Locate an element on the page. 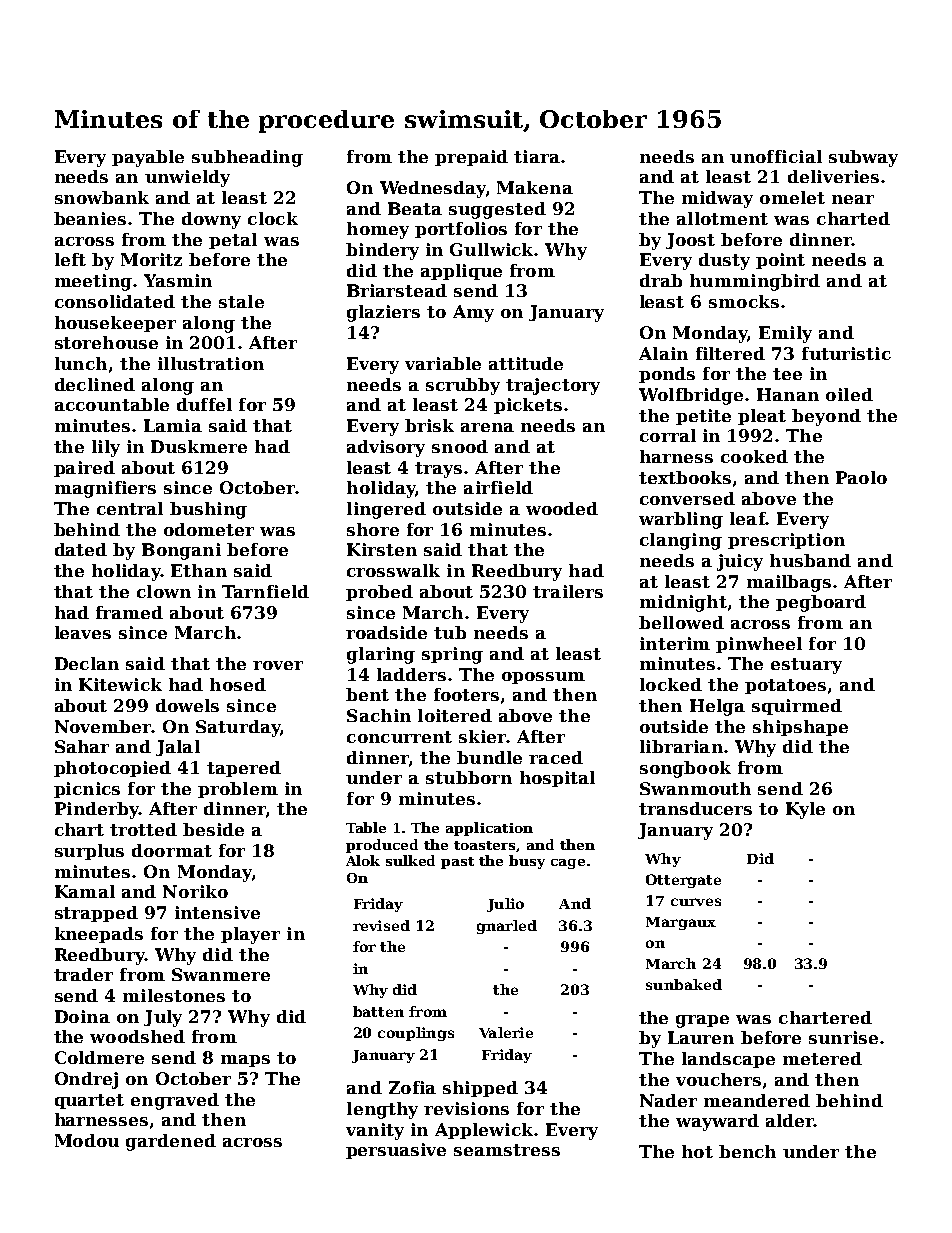  Noriko is located at coordinates (195, 891).
